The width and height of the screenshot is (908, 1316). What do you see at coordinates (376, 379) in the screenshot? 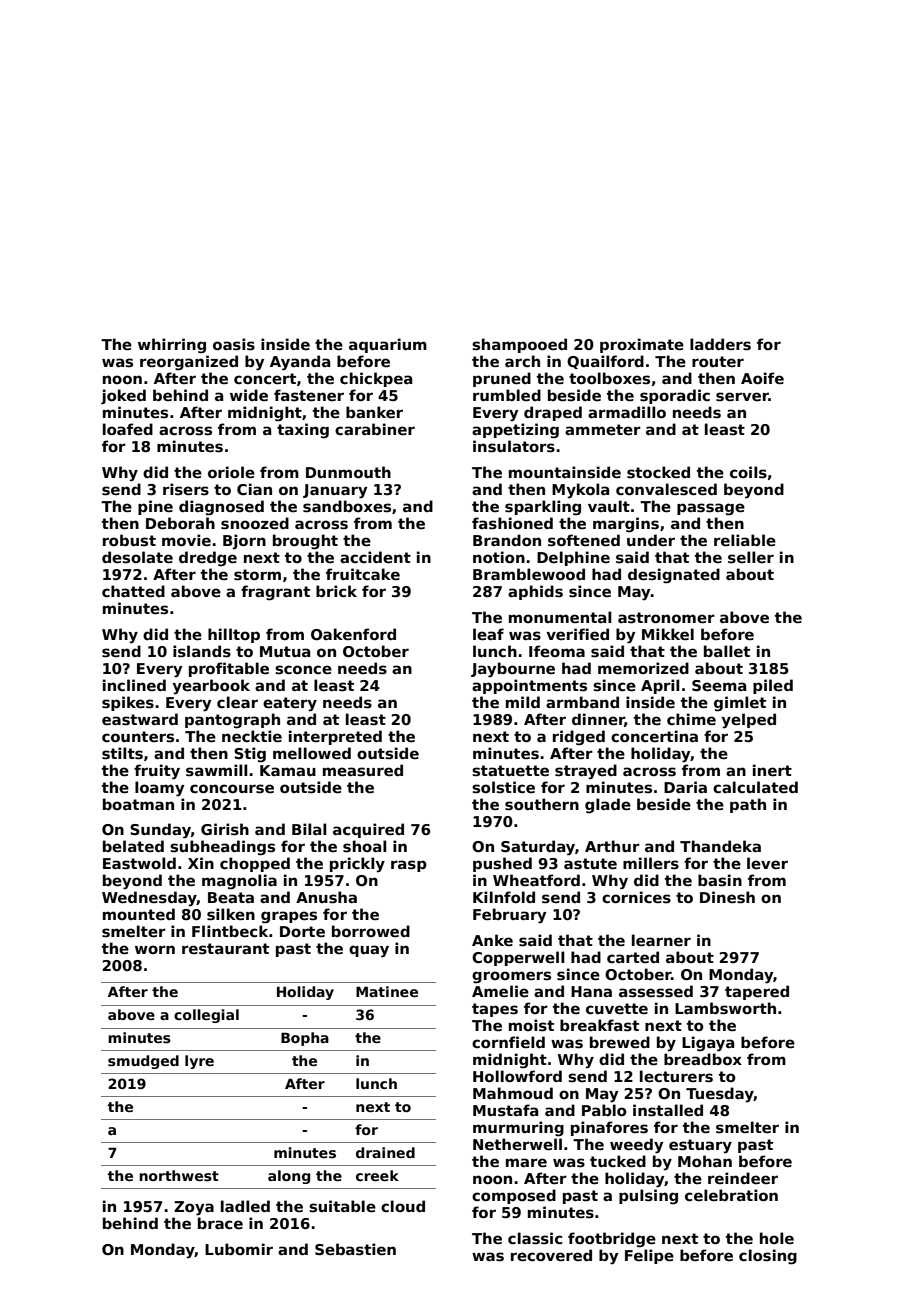
I see `chickpea` at bounding box center [376, 379].
